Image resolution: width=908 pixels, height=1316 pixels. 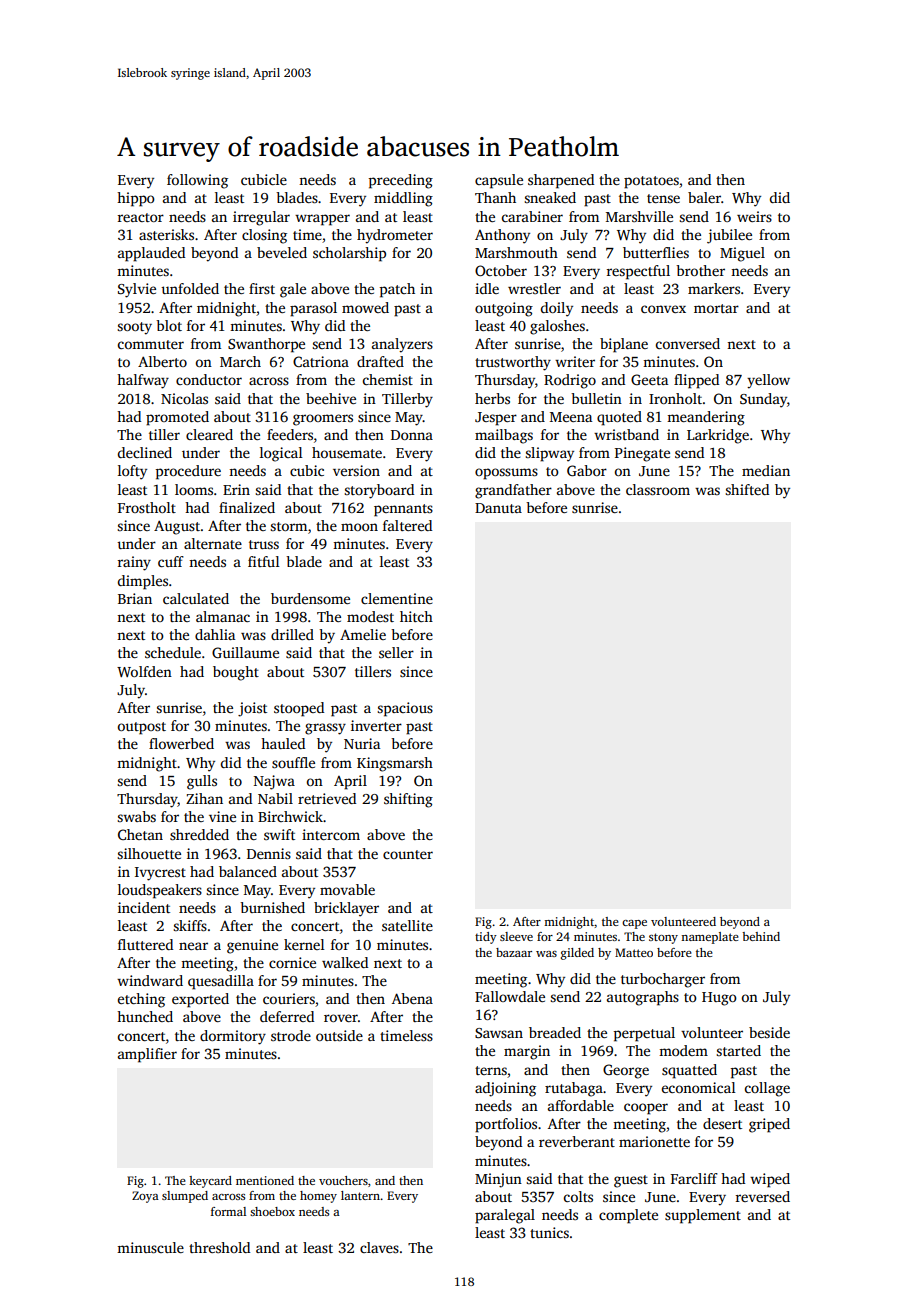 I want to click on mailbags, so click(x=504, y=436).
